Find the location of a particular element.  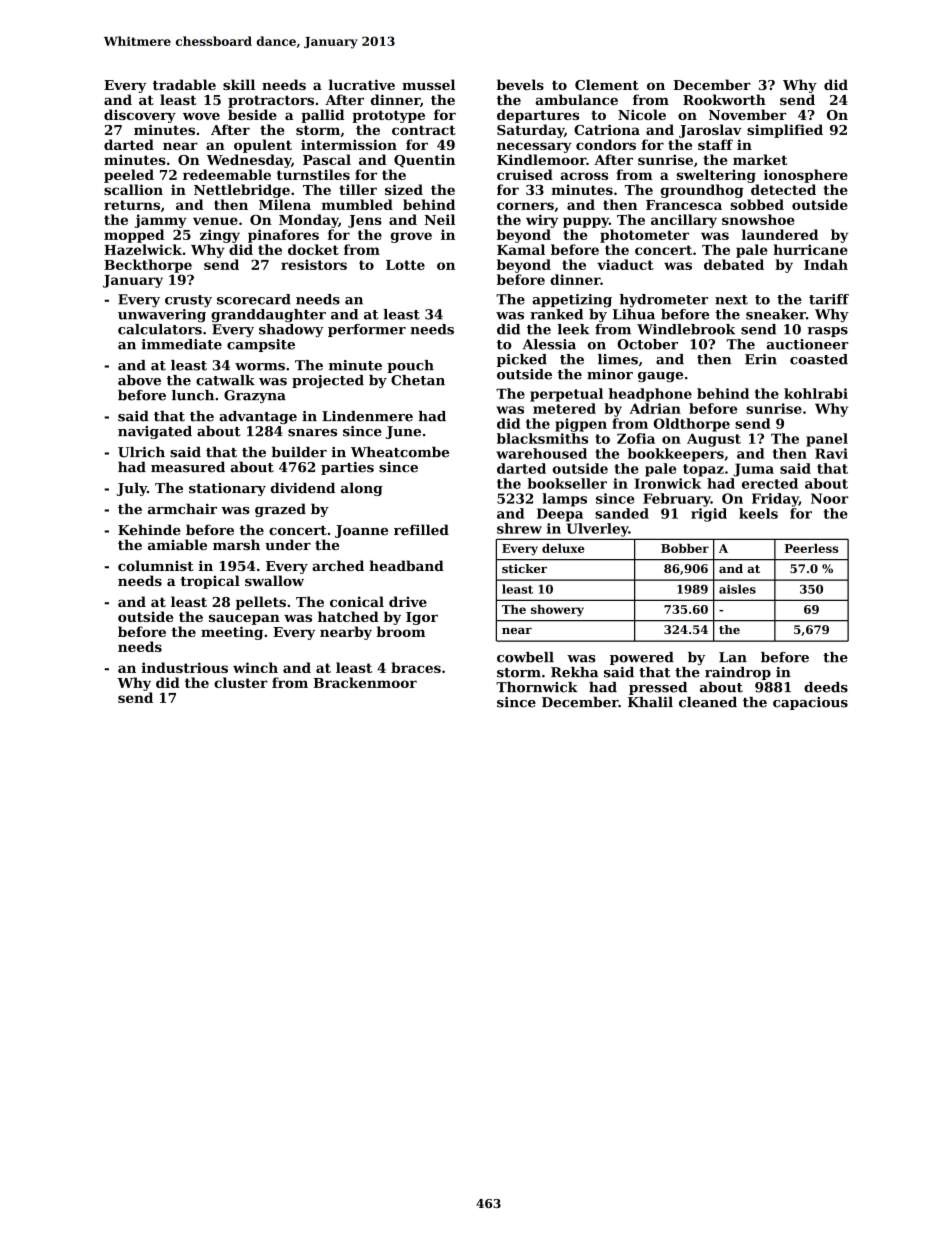

Peerless is located at coordinates (811, 548).
